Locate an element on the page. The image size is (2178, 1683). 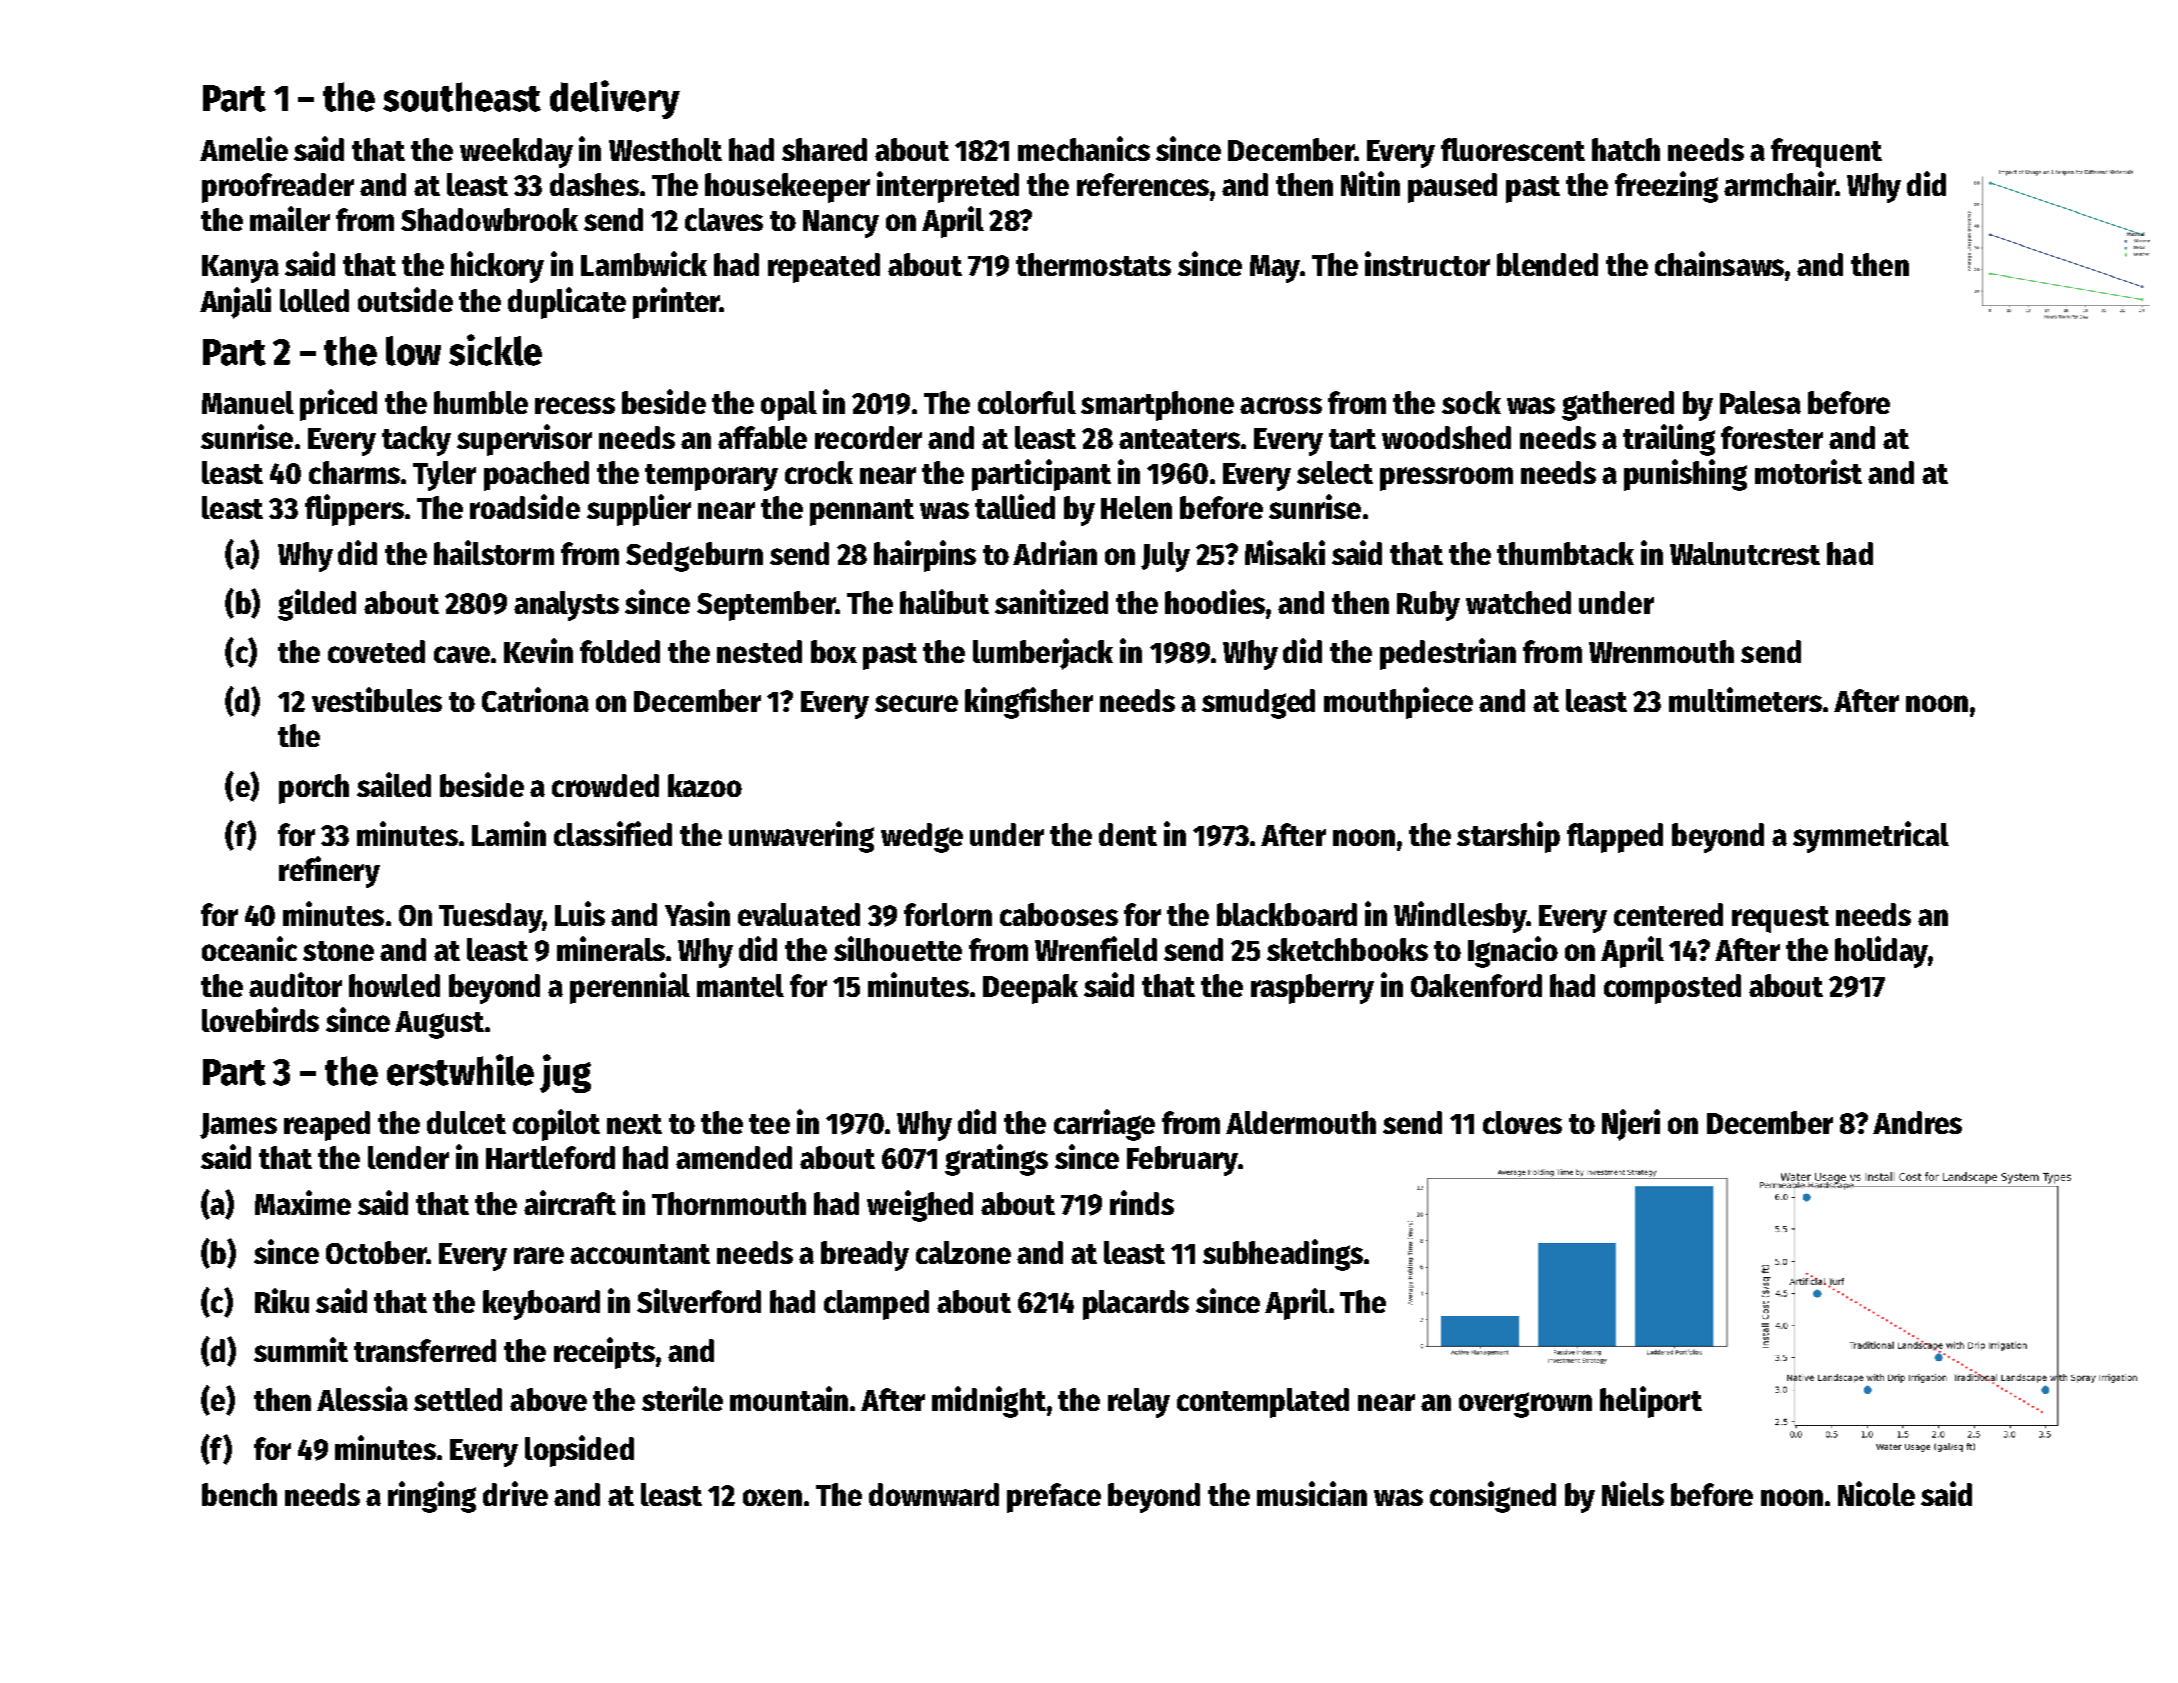
proofreader is located at coordinates (278, 188).
